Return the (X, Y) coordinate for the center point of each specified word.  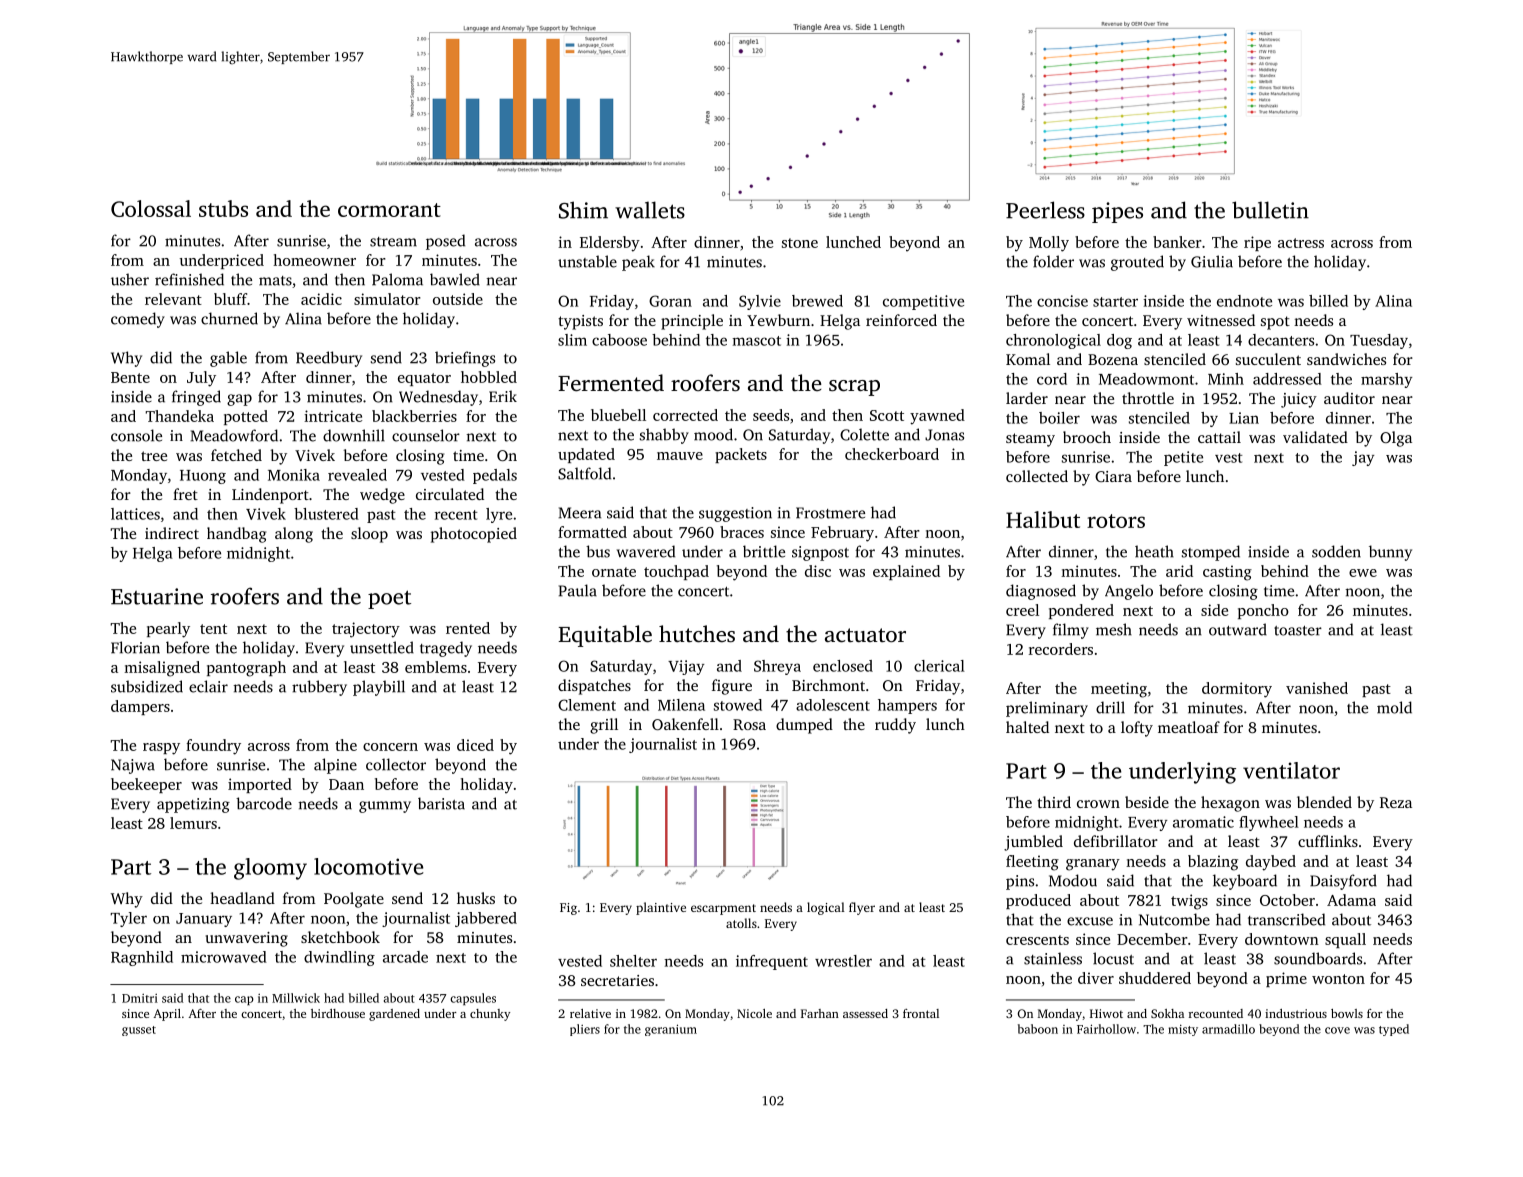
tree (154, 456)
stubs (223, 208)
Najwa (133, 766)
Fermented (611, 383)
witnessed (1221, 320)
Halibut (1043, 519)
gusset (139, 1031)
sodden (1336, 551)
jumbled (1033, 843)
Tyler (128, 919)
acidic (321, 299)
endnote (1244, 301)
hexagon (1230, 804)
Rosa (749, 724)
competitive (923, 302)
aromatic (1203, 822)
